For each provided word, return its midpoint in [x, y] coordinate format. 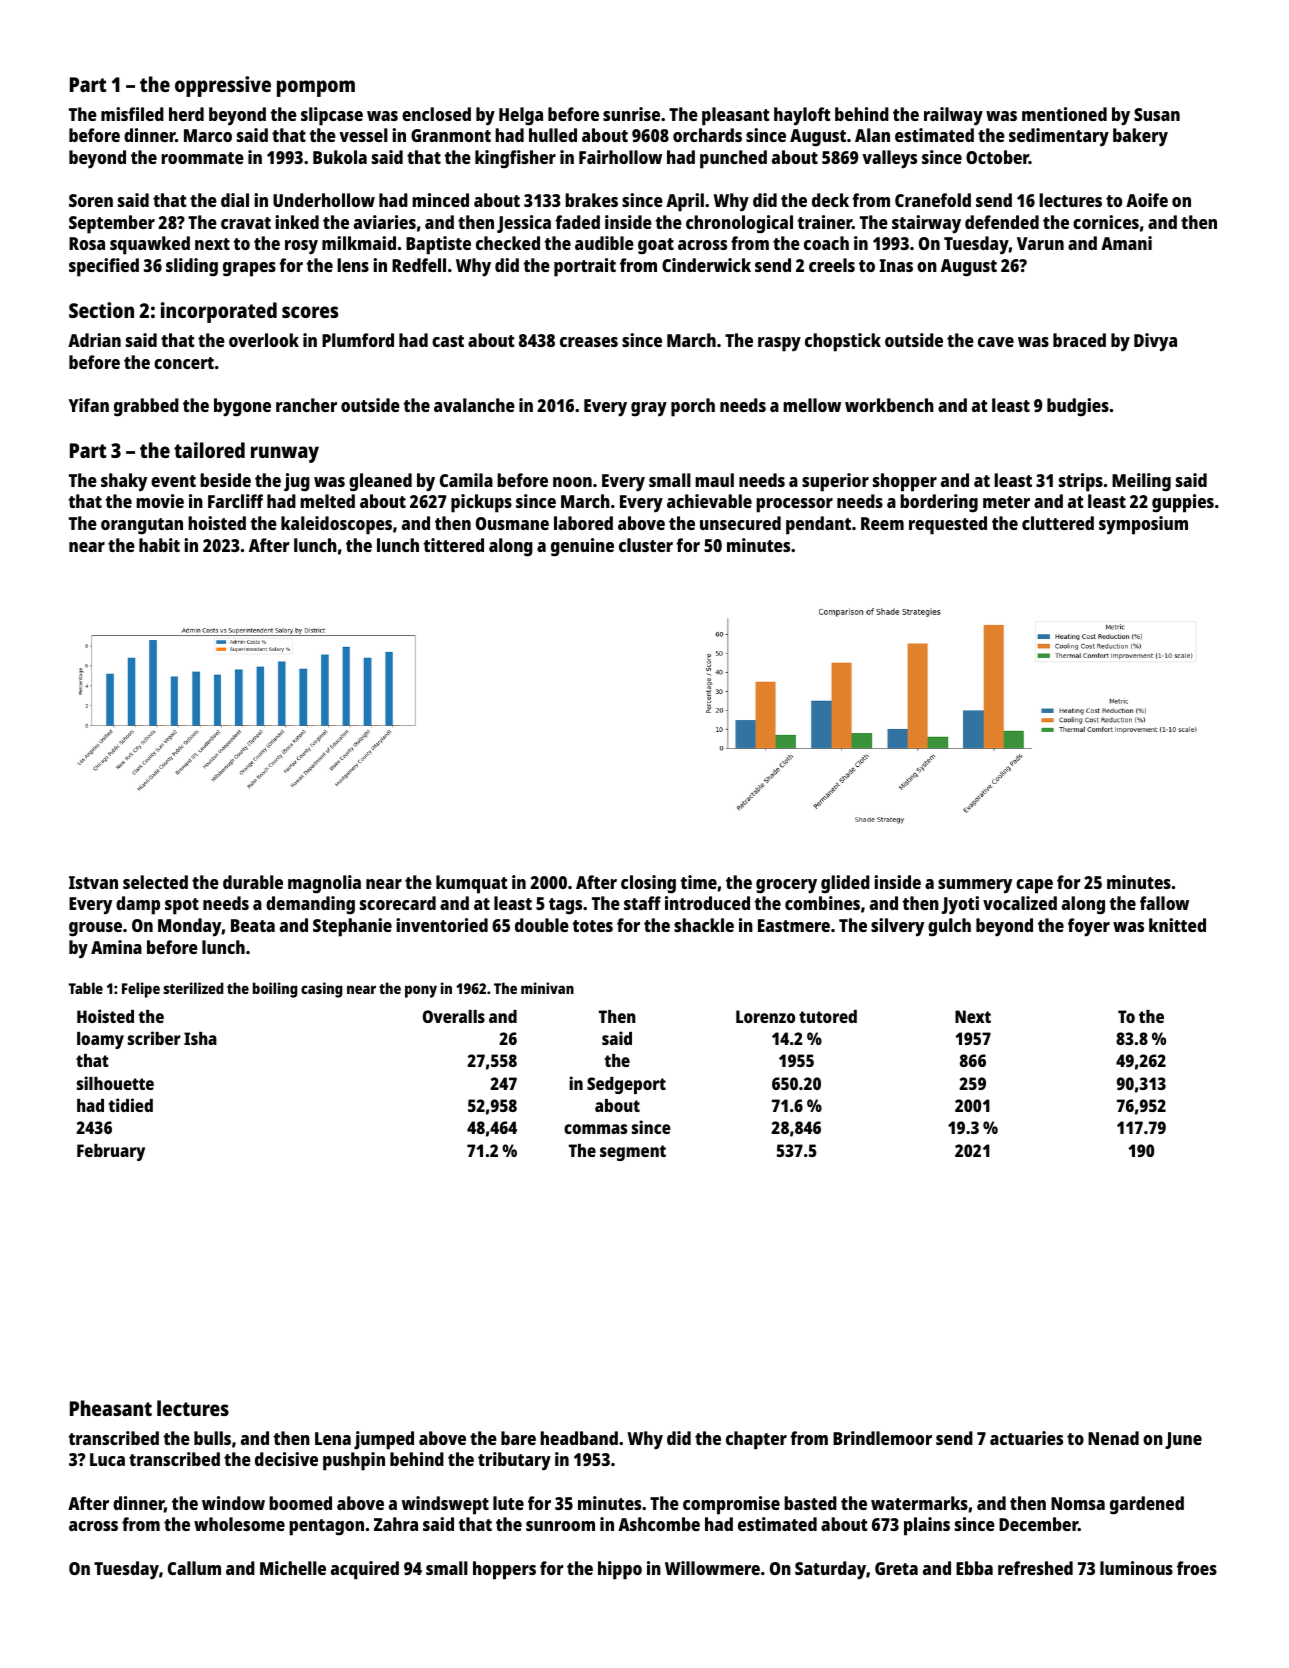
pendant [818, 525]
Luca [107, 1459]
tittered [453, 545]
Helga [521, 116]
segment [633, 1153]
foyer [1089, 927]
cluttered [1058, 523]
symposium [1143, 525]
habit [159, 545]
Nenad [1113, 1438]
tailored [209, 450]
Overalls [454, 1016]
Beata [253, 925]
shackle [704, 925]
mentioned [1064, 114]
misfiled [132, 114]
